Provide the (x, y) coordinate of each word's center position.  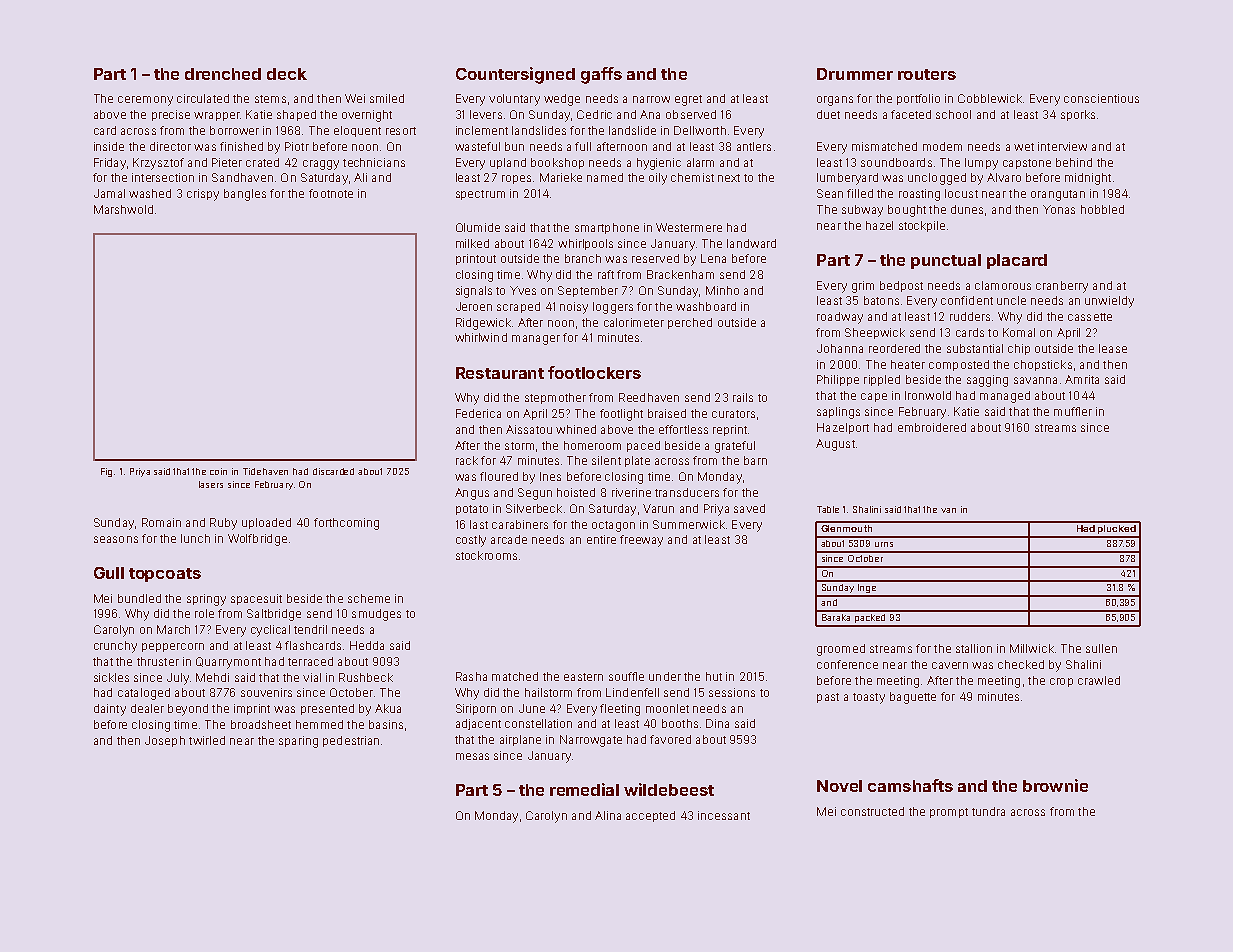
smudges (376, 615)
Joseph (165, 741)
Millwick (1032, 648)
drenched (223, 74)
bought (907, 211)
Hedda (367, 645)
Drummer (855, 74)
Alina (608, 815)
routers (927, 74)
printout (476, 259)
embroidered (932, 427)
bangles (245, 195)
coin (218, 471)
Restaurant (500, 373)
